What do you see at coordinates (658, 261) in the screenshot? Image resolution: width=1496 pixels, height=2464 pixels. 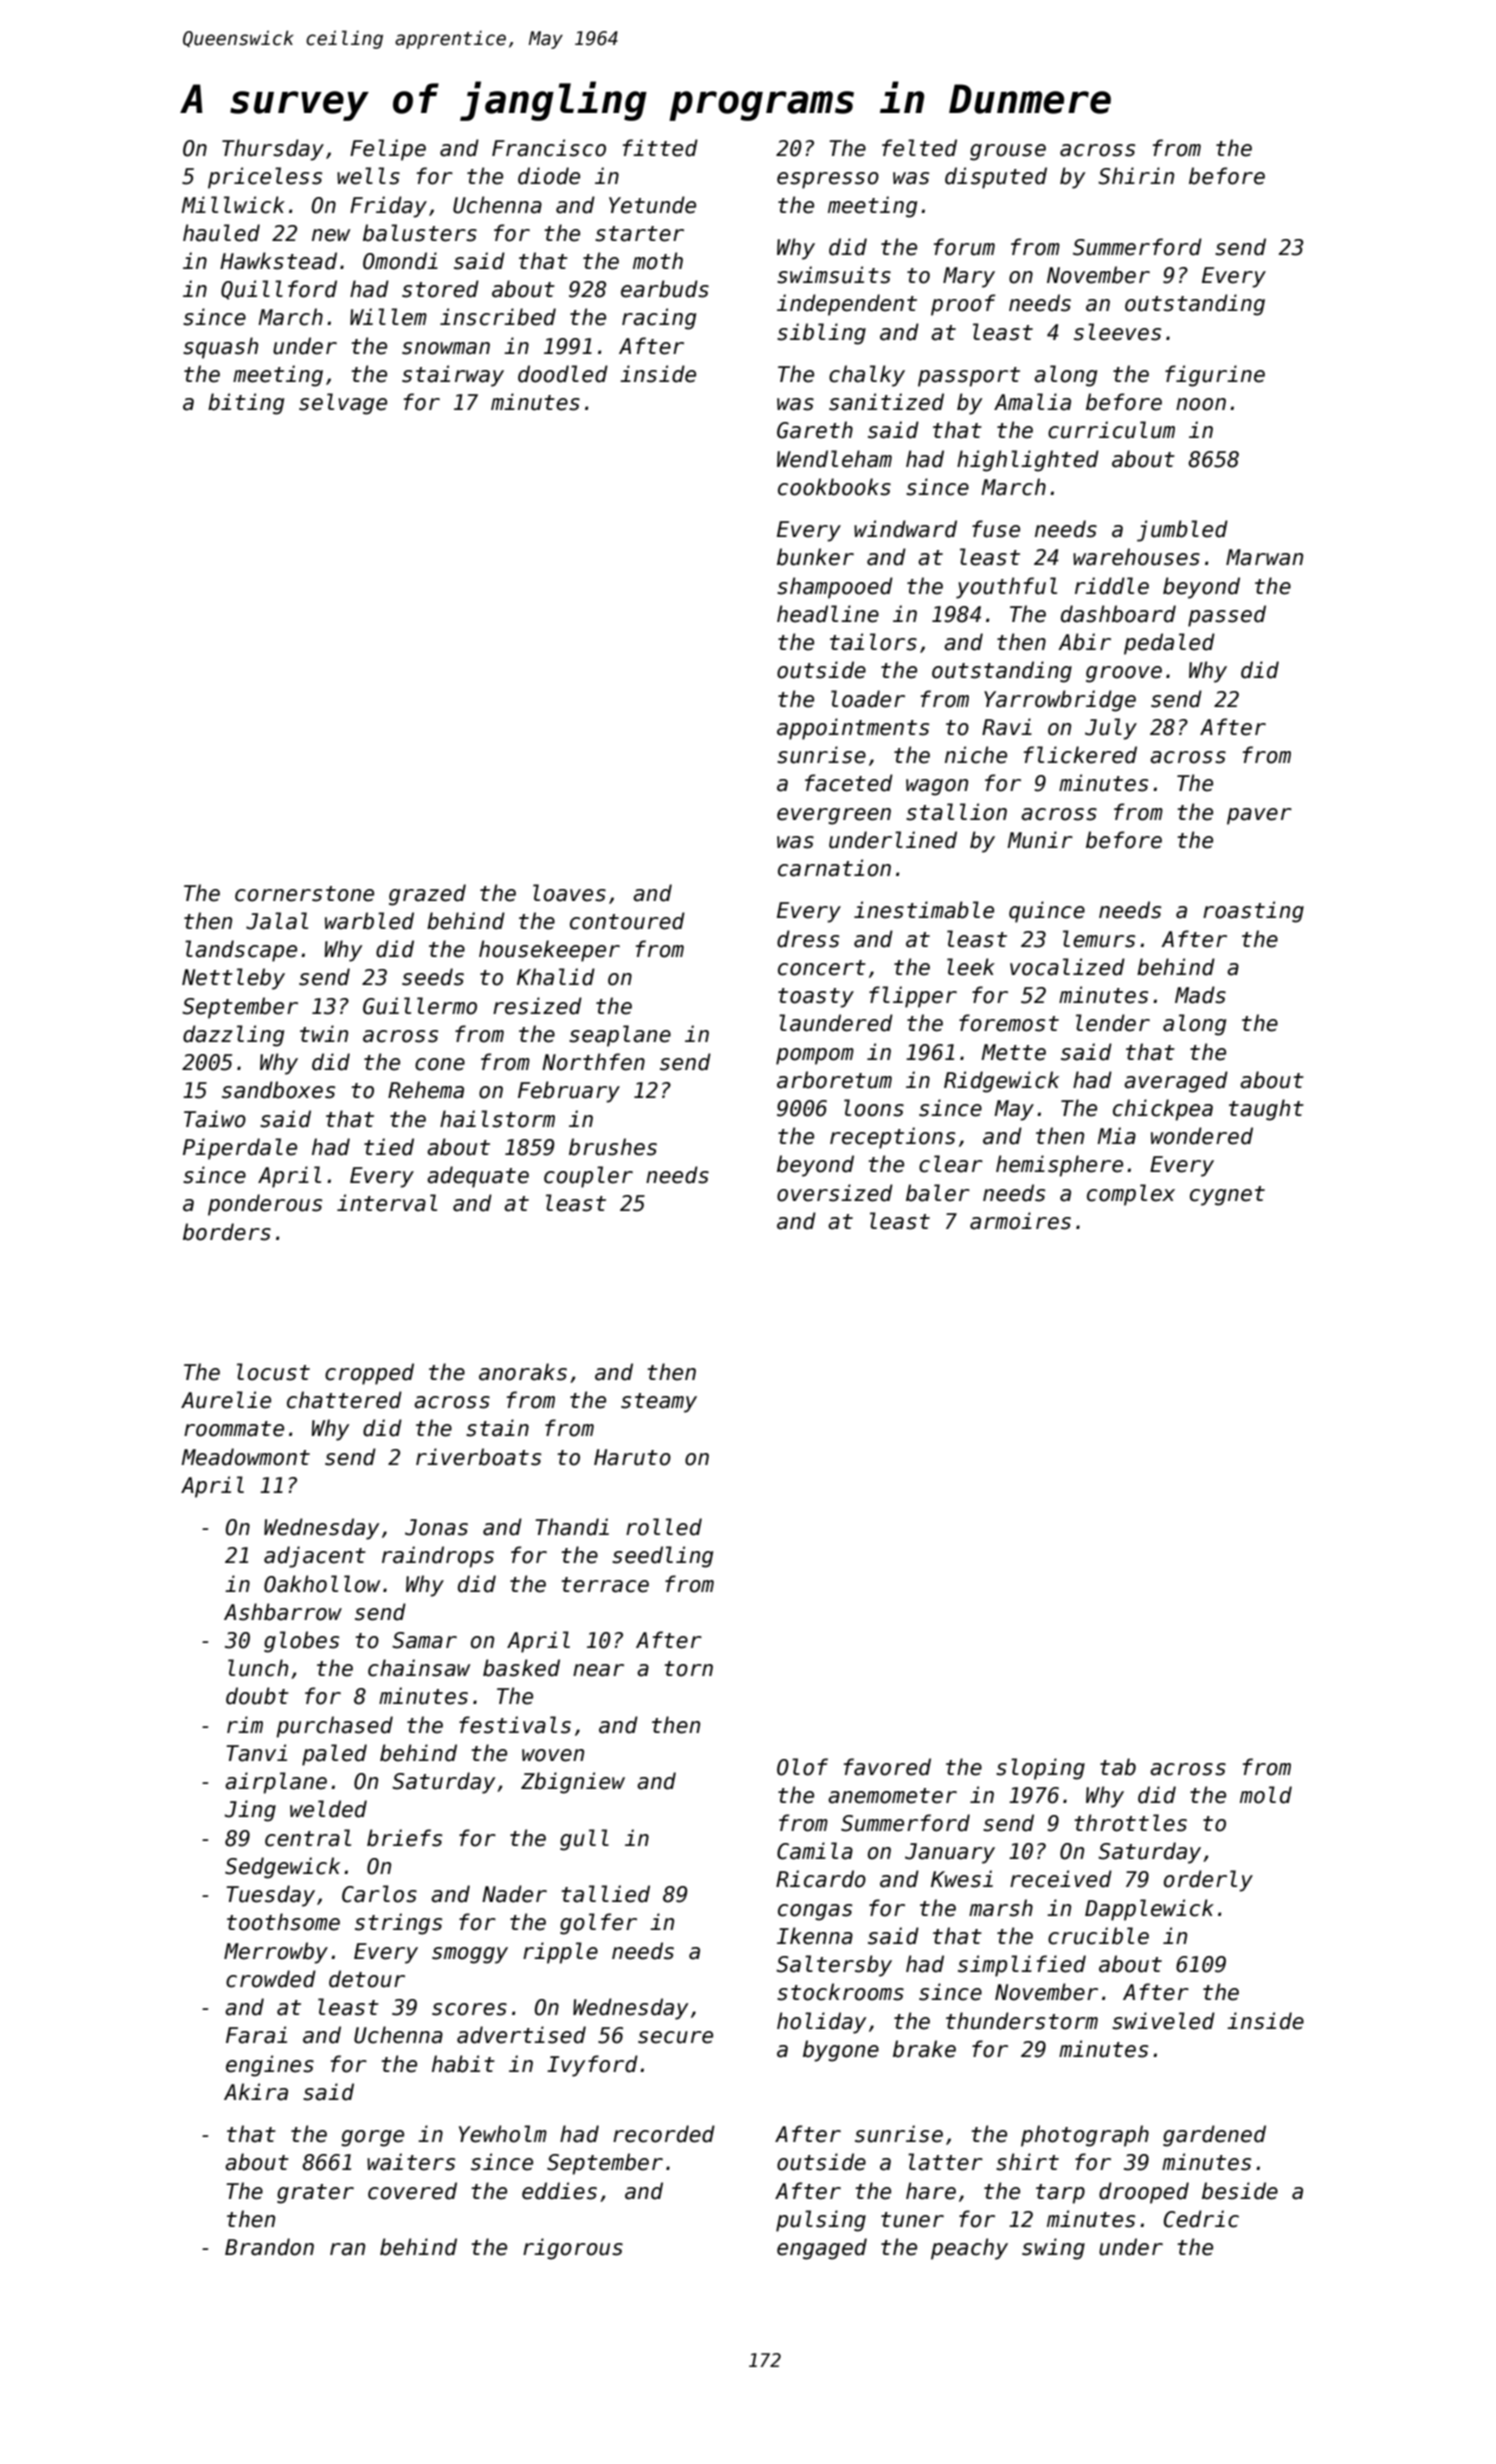 I see `moth` at bounding box center [658, 261].
